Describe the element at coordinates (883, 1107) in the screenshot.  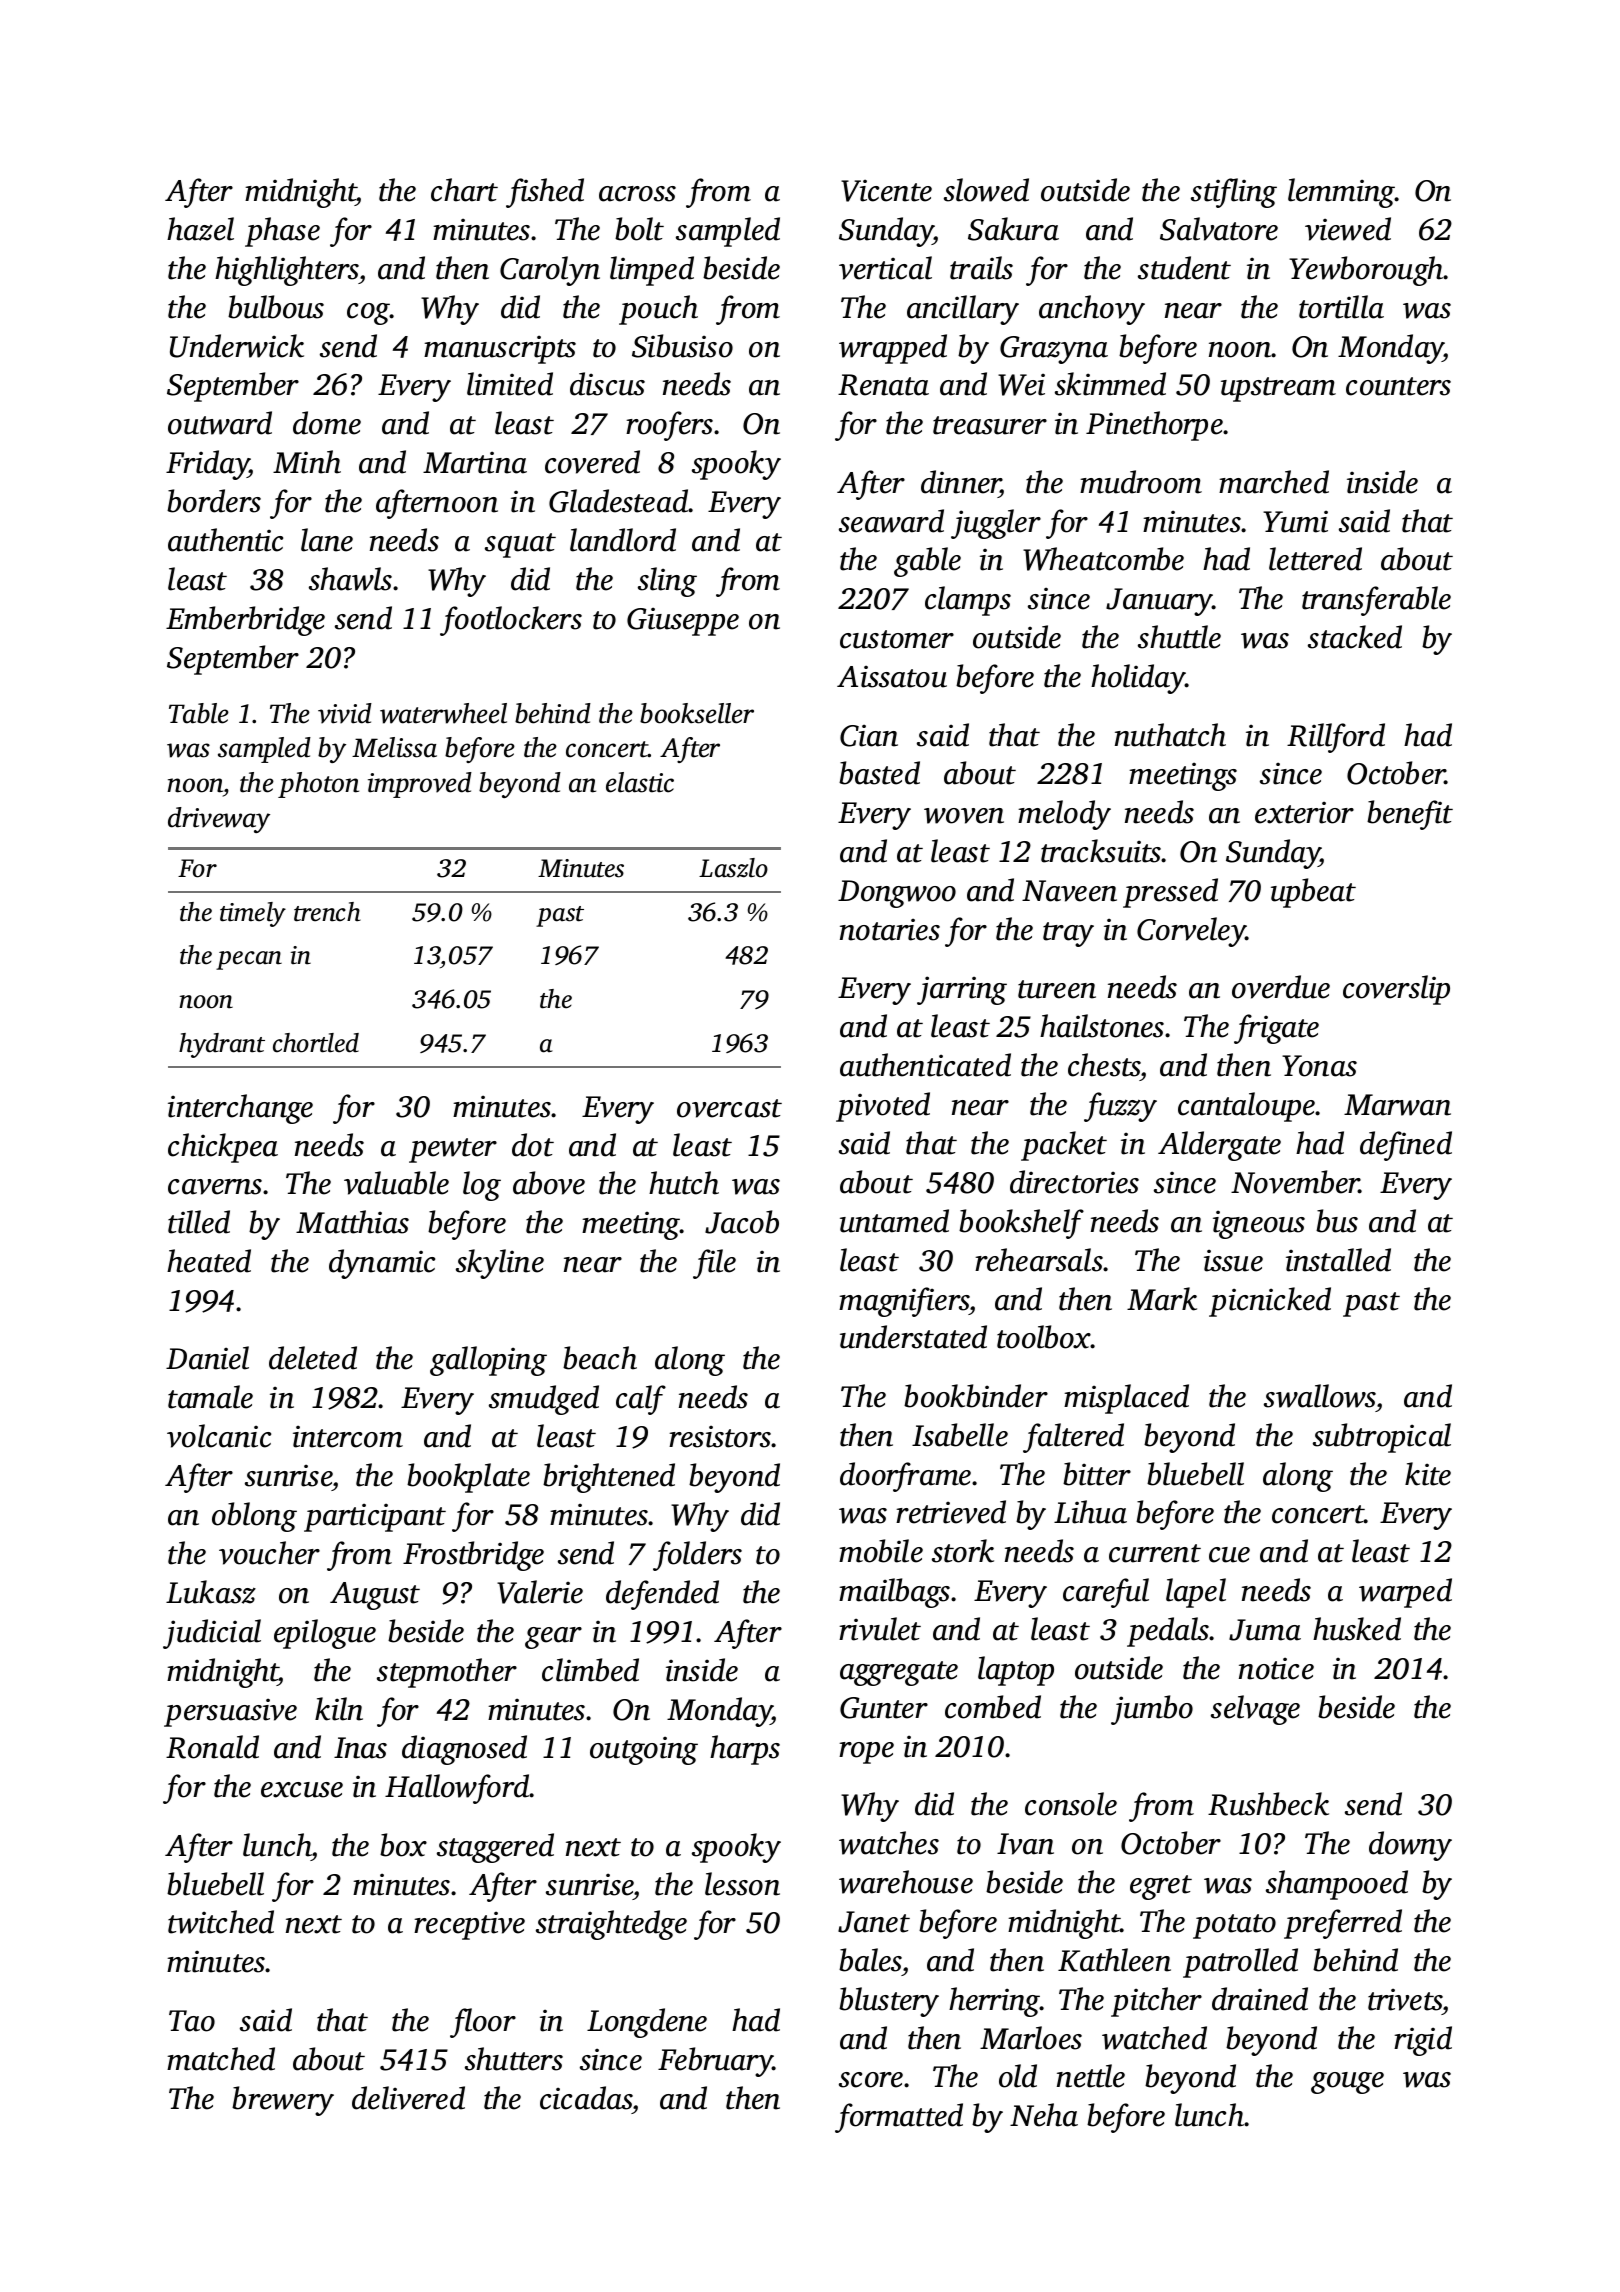
I see `pivoted` at that location.
